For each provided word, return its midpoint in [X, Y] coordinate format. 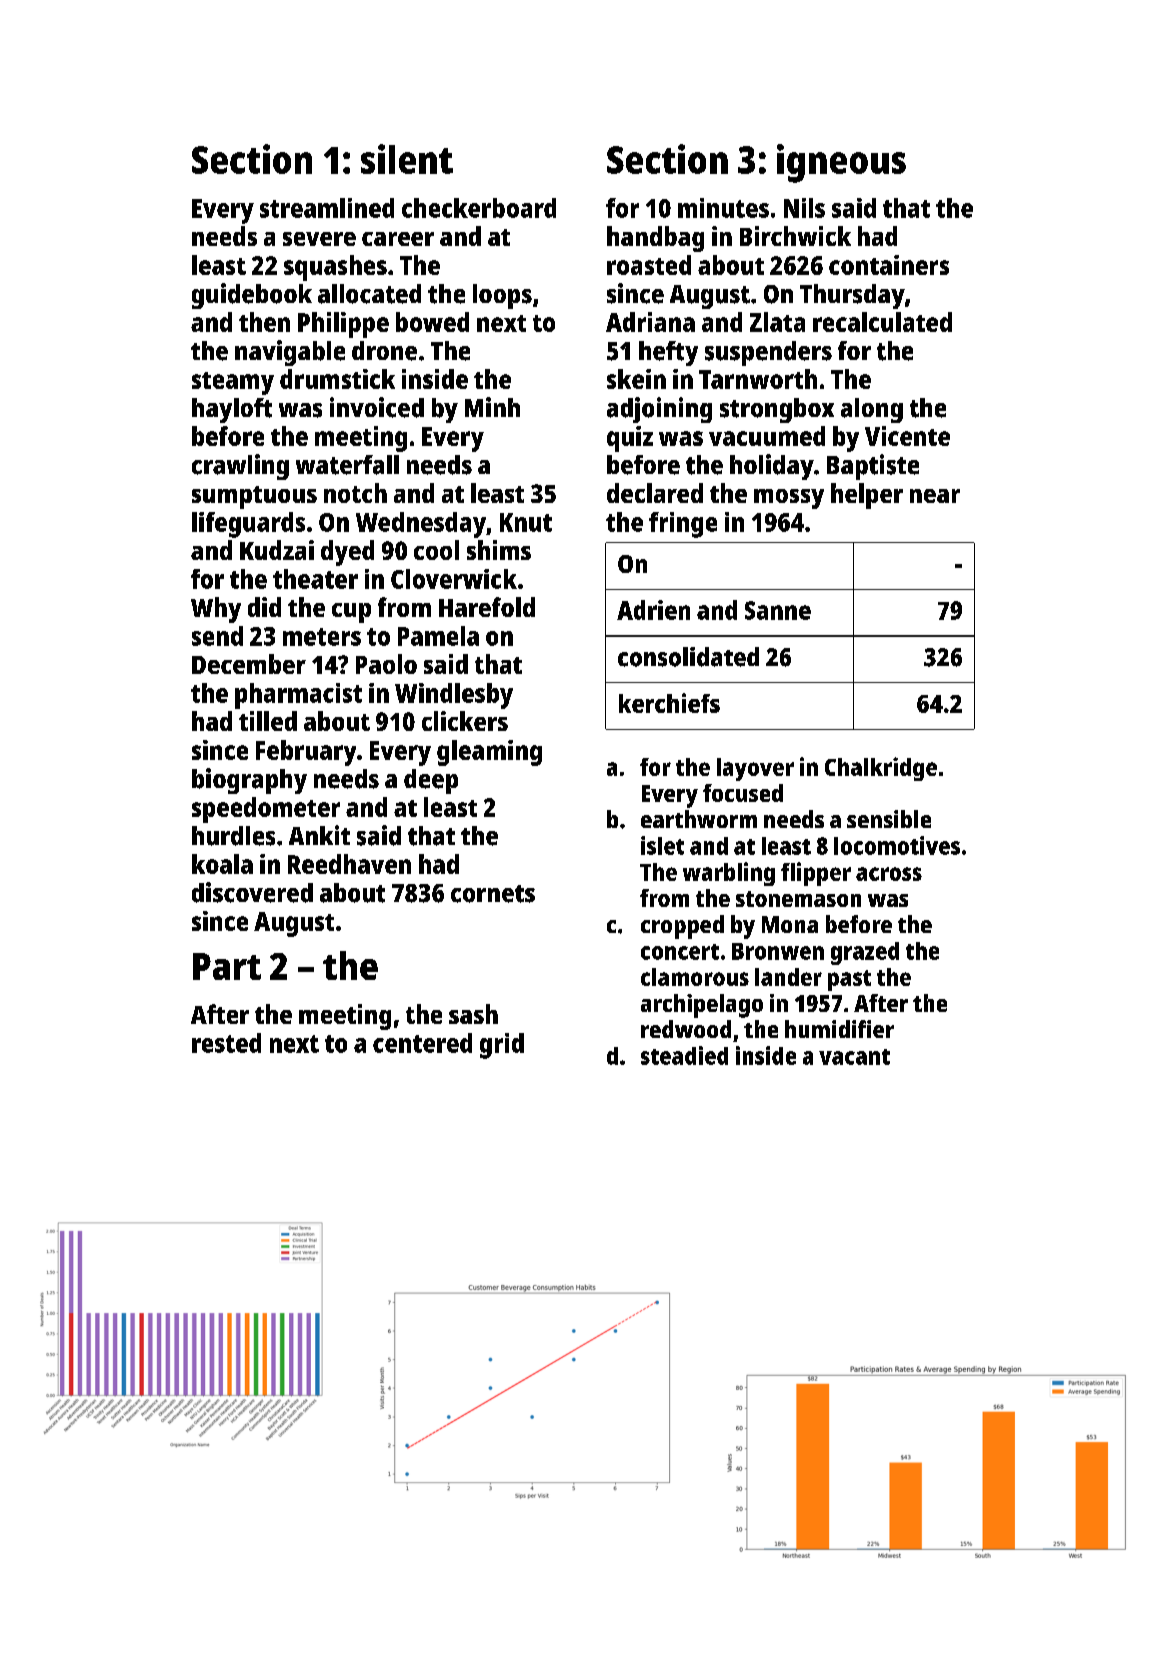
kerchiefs [669, 703]
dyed [347, 553]
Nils [804, 208]
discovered [252, 892]
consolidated [688, 657]
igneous [841, 163]
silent [407, 159]
